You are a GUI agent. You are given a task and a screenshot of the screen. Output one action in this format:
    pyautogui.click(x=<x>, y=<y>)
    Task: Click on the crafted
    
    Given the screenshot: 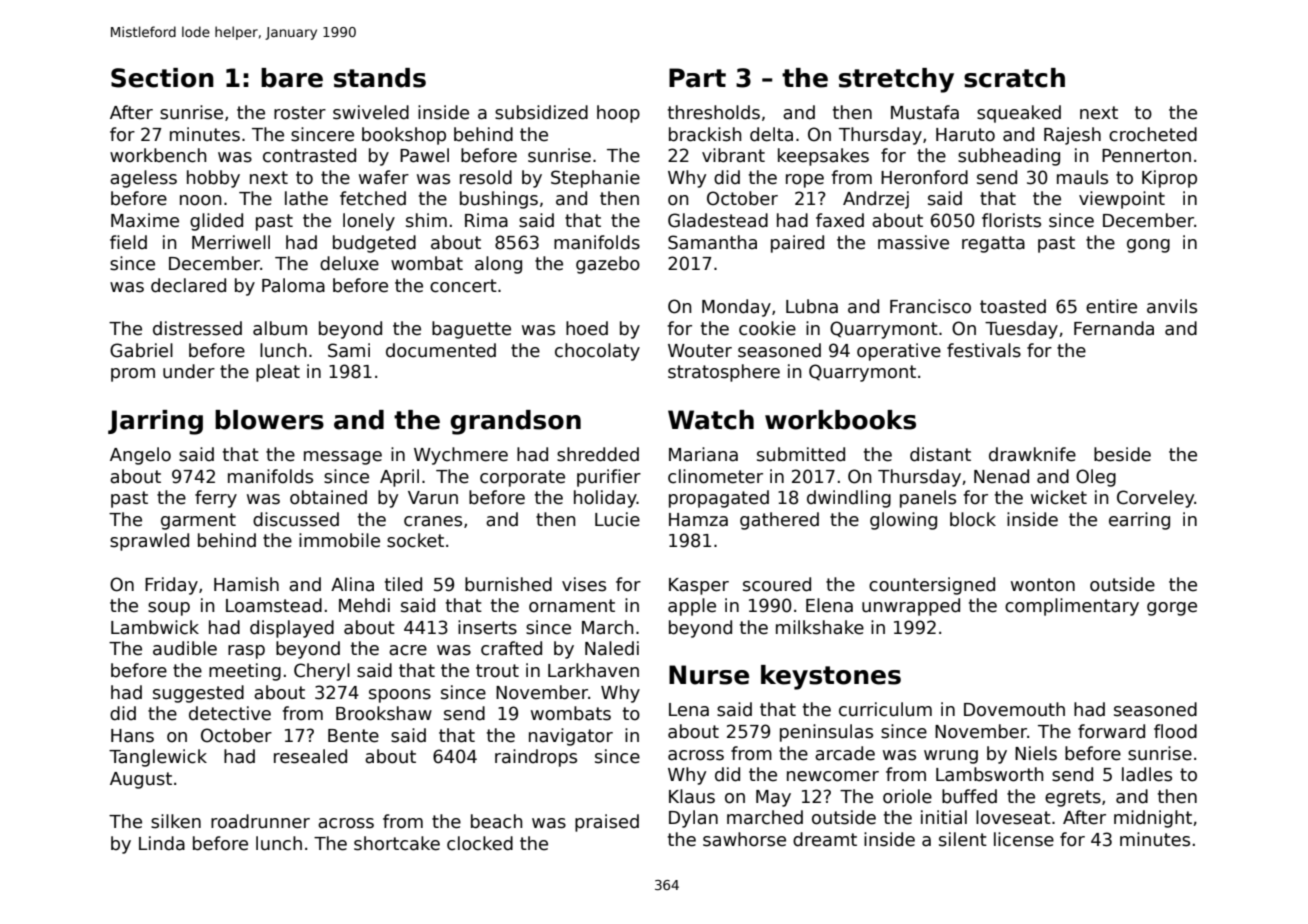 What is the action you would take?
    pyautogui.click(x=511, y=648)
